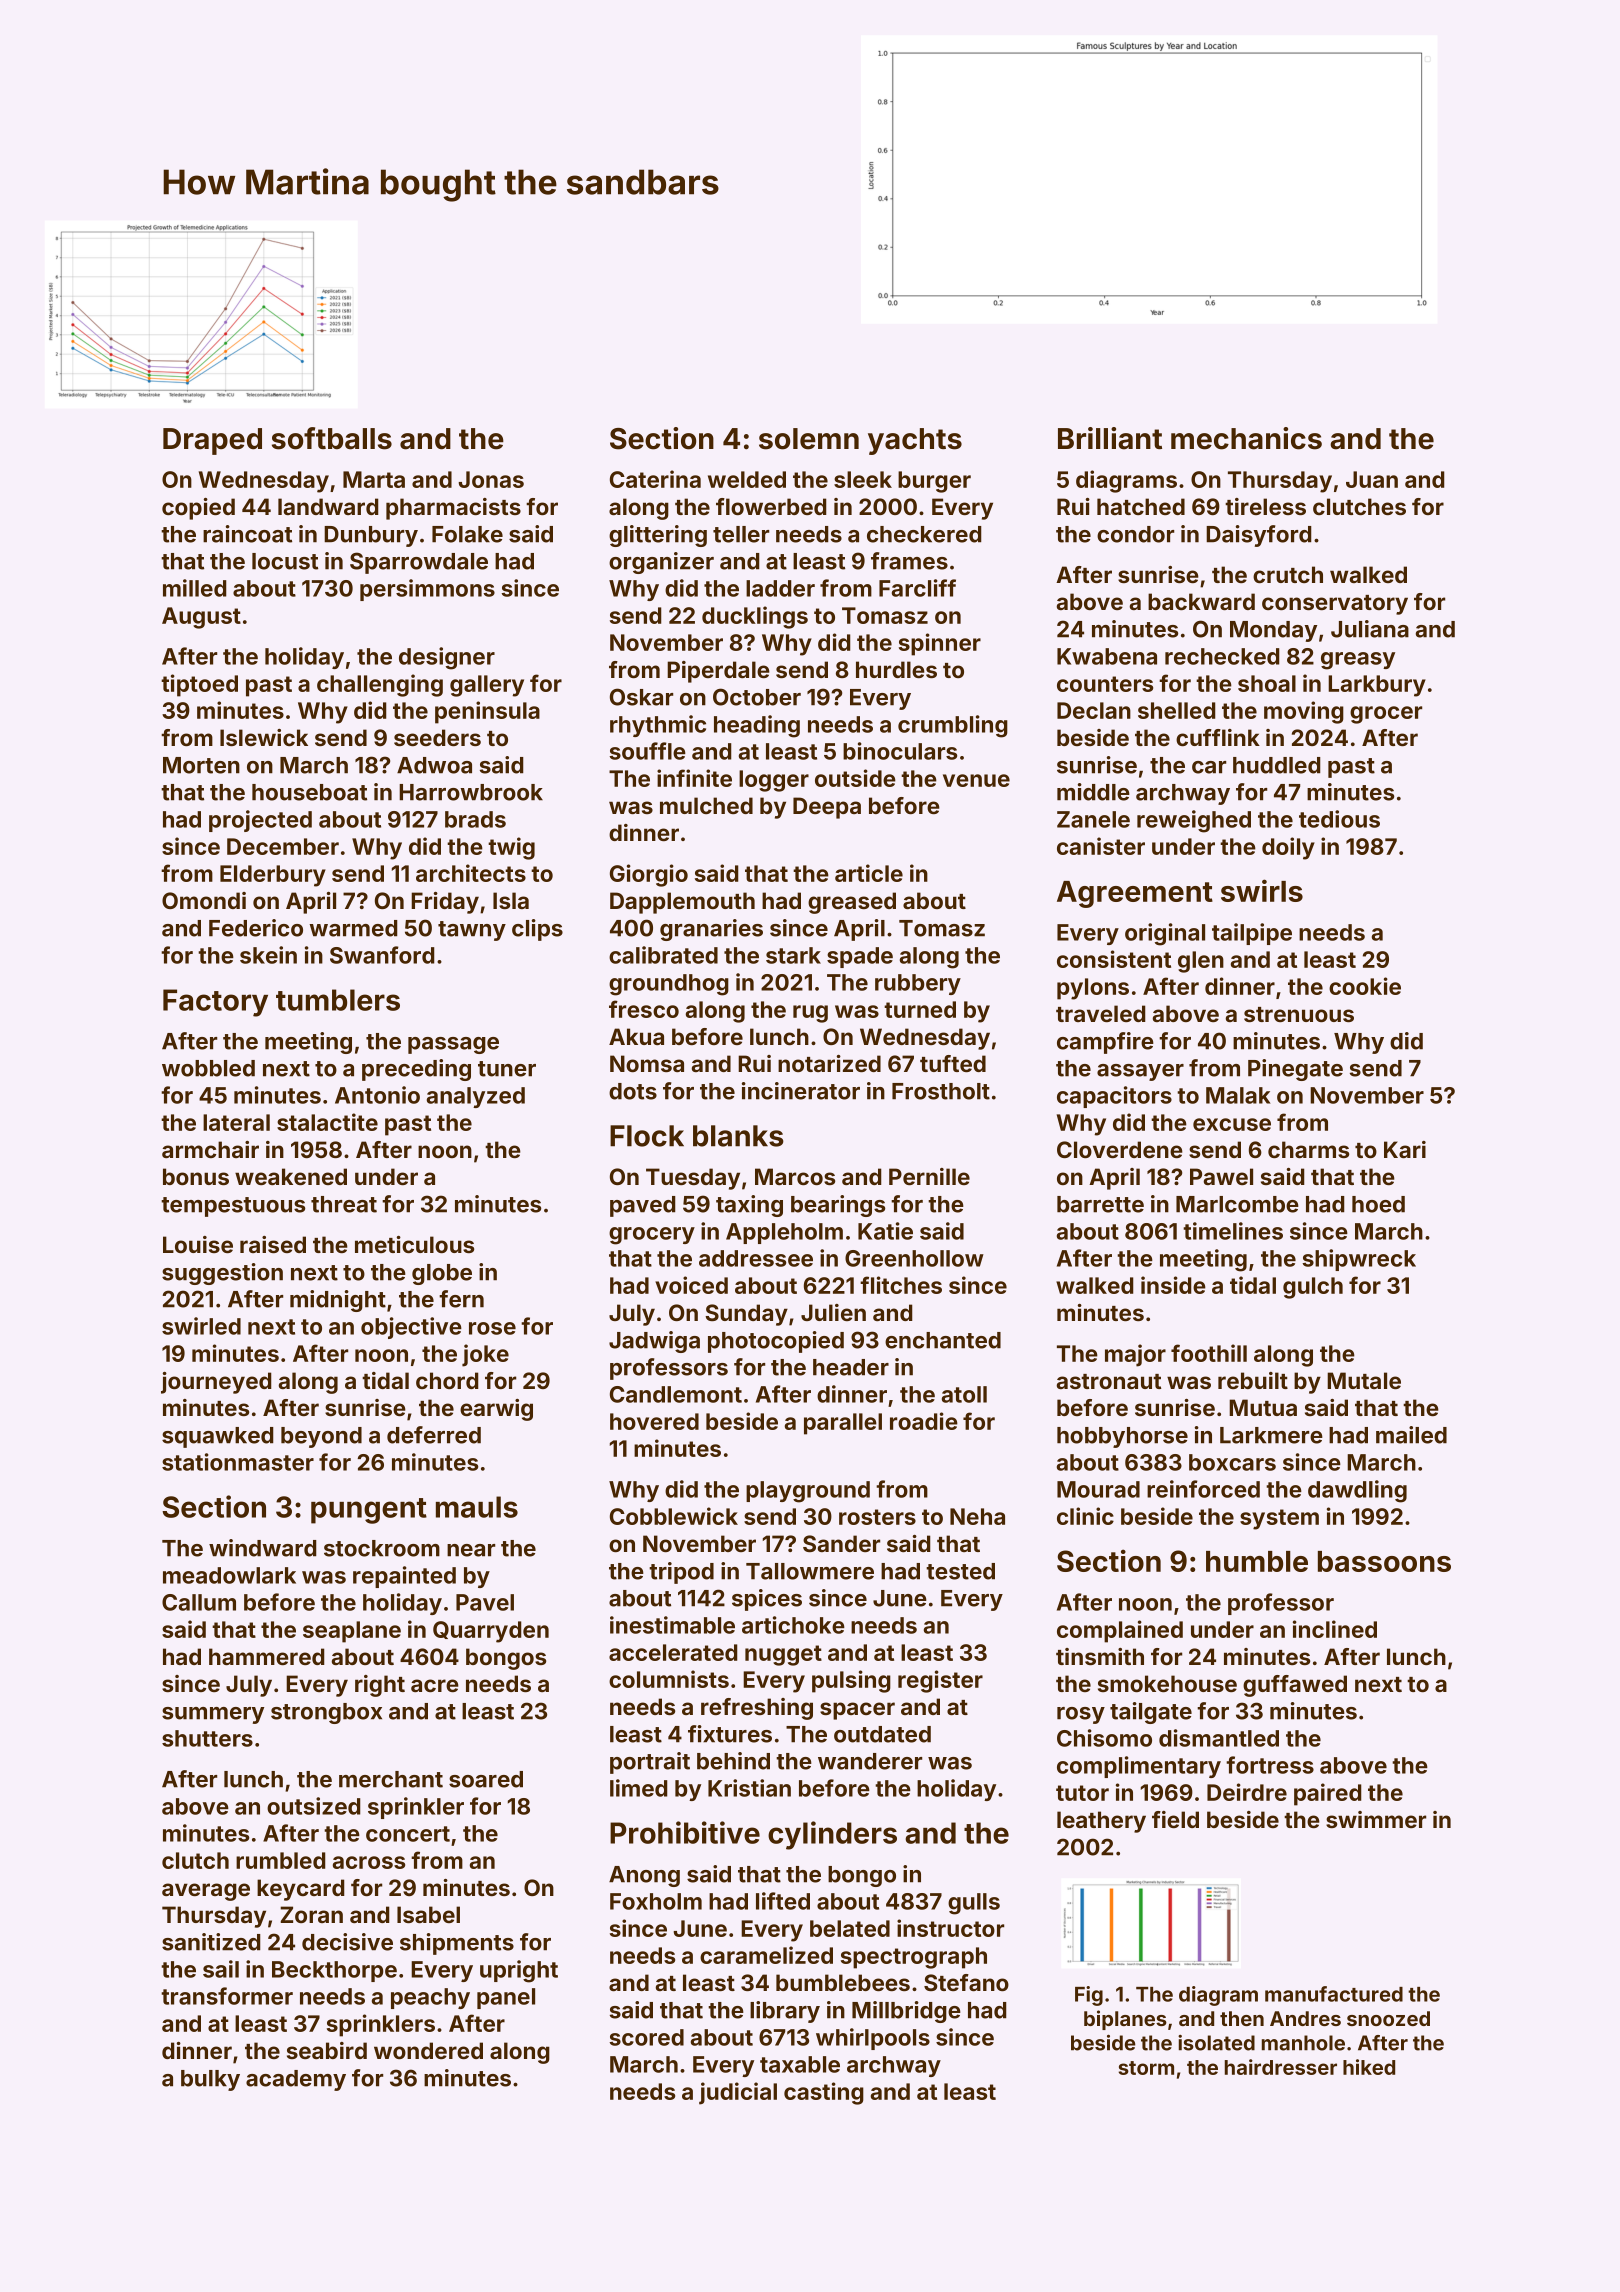 The width and height of the screenshot is (1620, 2292). Describe the element at coordinates (1384, 1561) in the screenshot. I see `bassoons` at that location.
